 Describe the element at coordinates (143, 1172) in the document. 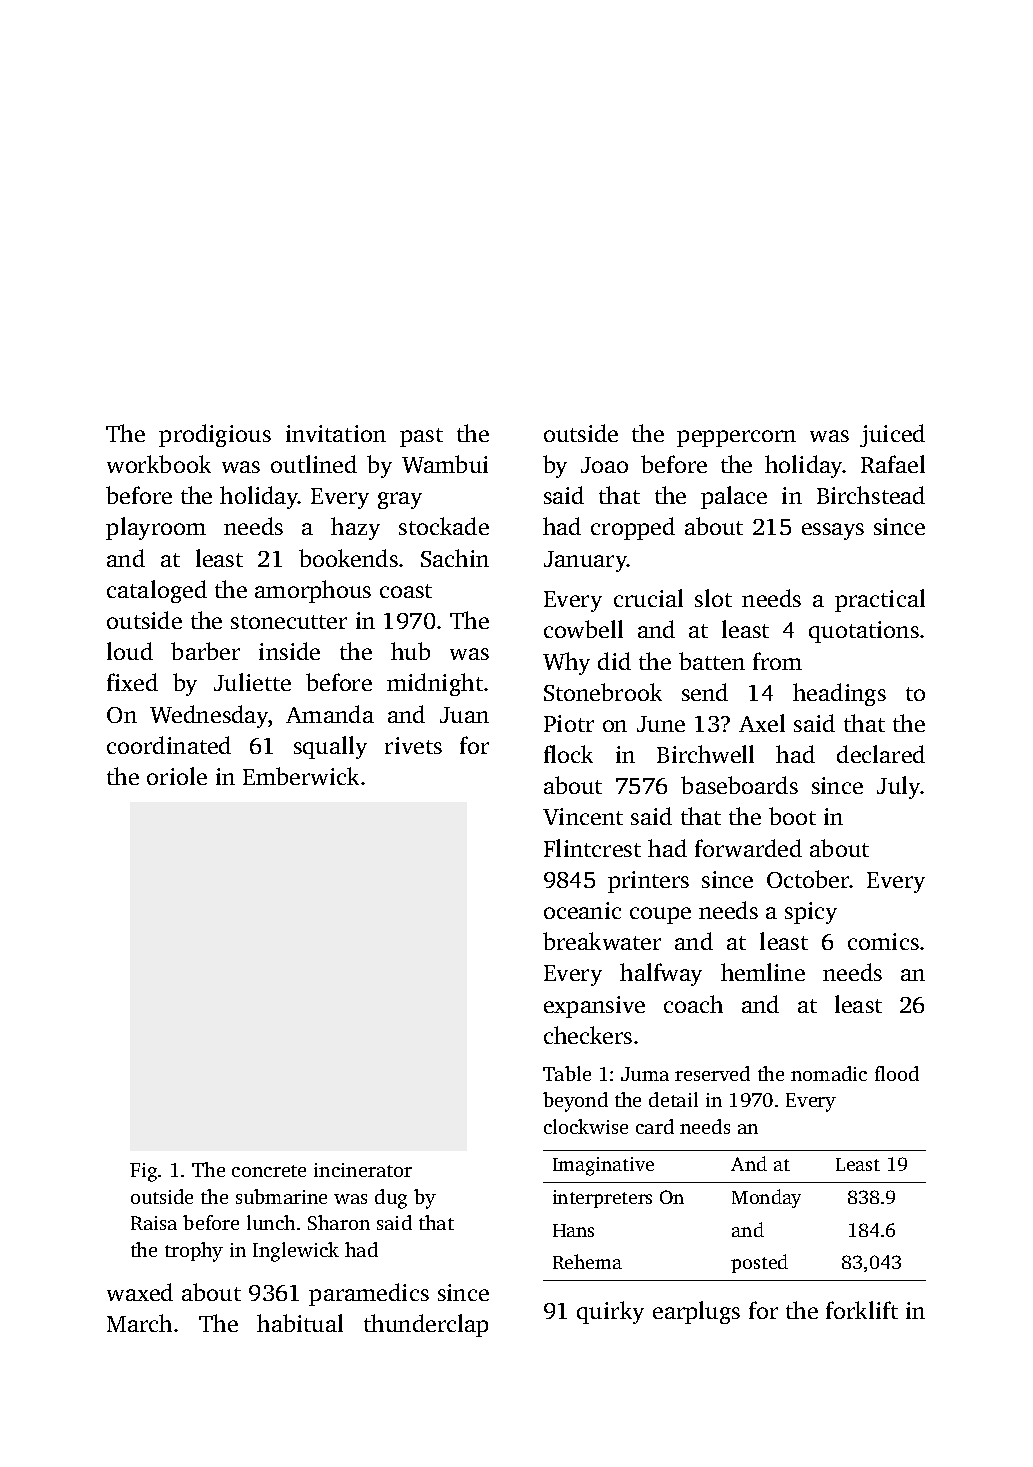

I see `Fig` at that location.
